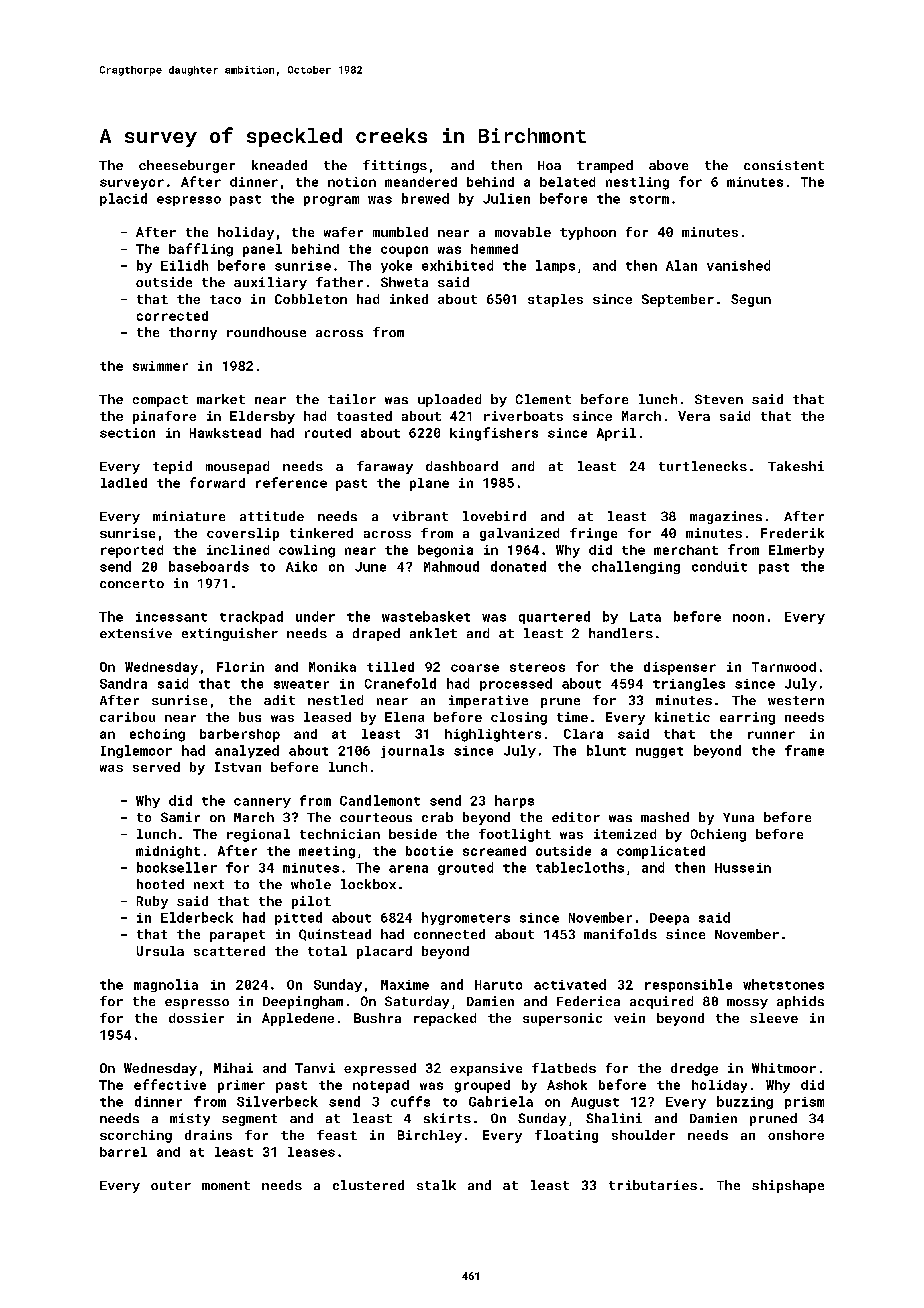 This document has height=1308, width=924. Describe the element at coordinates (340, 834) in the document. I see `technician` at that location.
